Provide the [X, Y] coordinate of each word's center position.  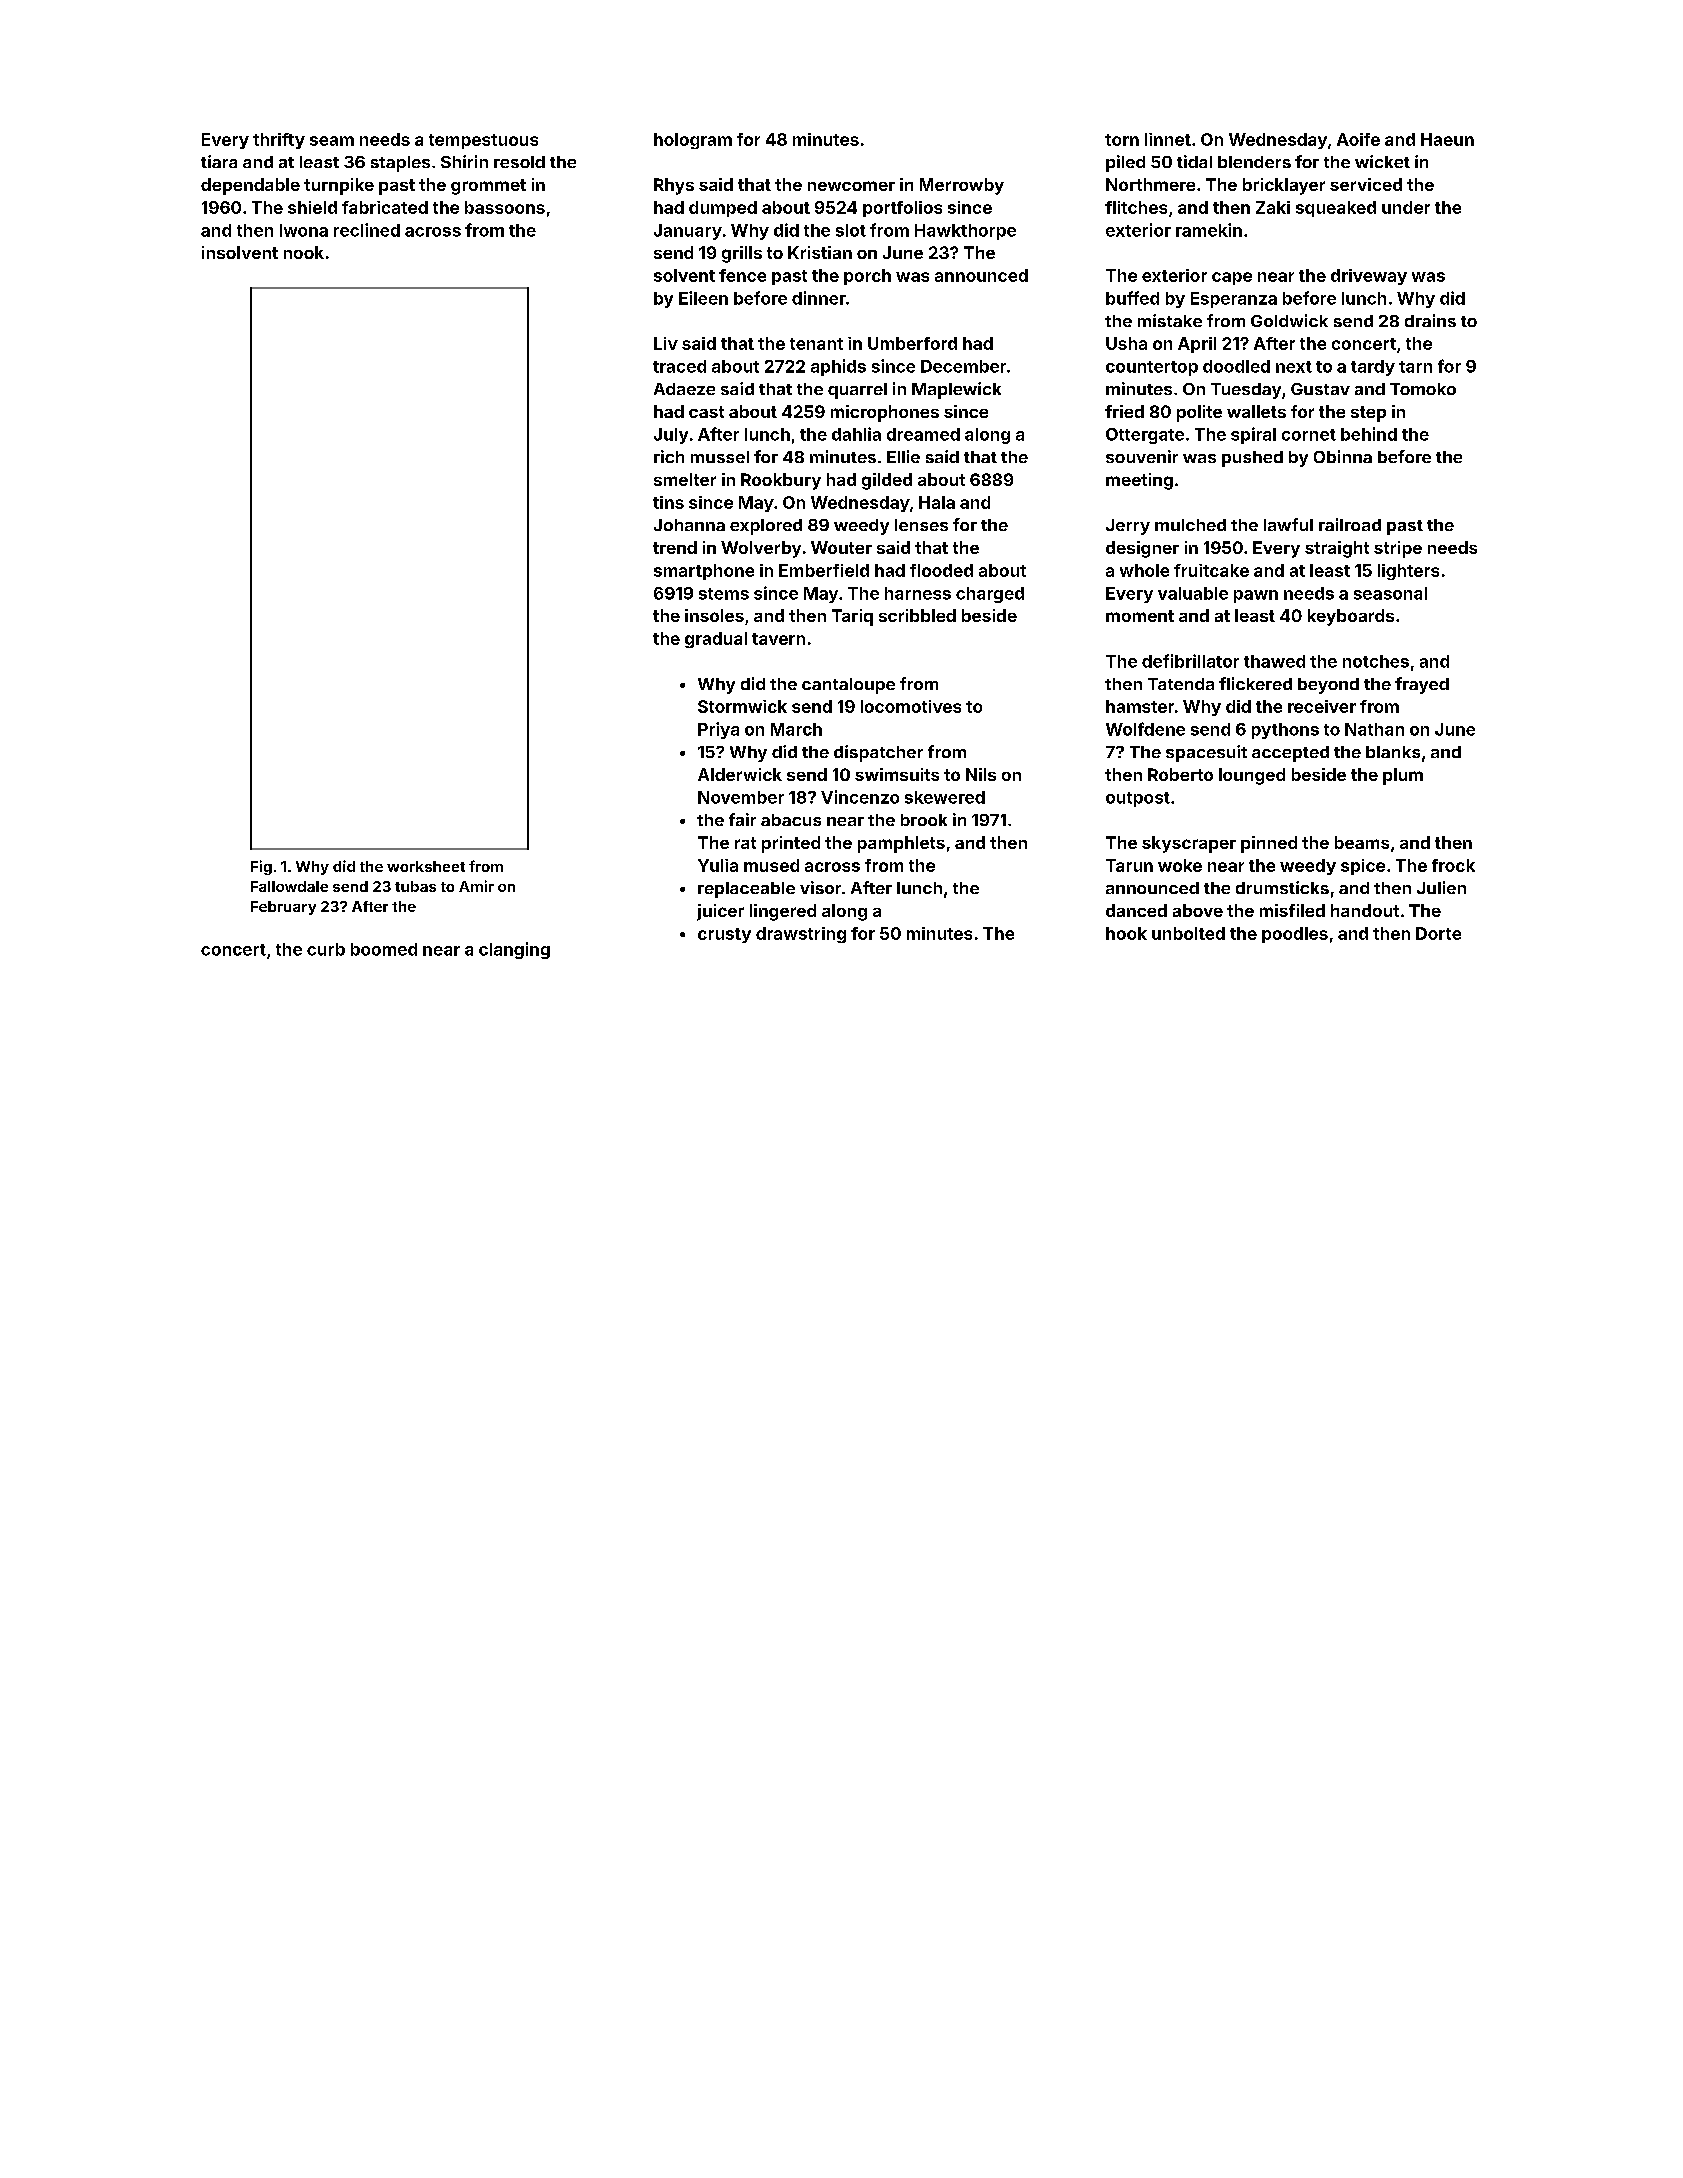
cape [1232, 278]
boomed [384, 949]
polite [1199, 413]
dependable [250, 186]
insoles [714, 615]
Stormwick [742, 706]
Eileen [703, 298]
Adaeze [684, 389]
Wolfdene [1145, 729]
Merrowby [962, 186]
